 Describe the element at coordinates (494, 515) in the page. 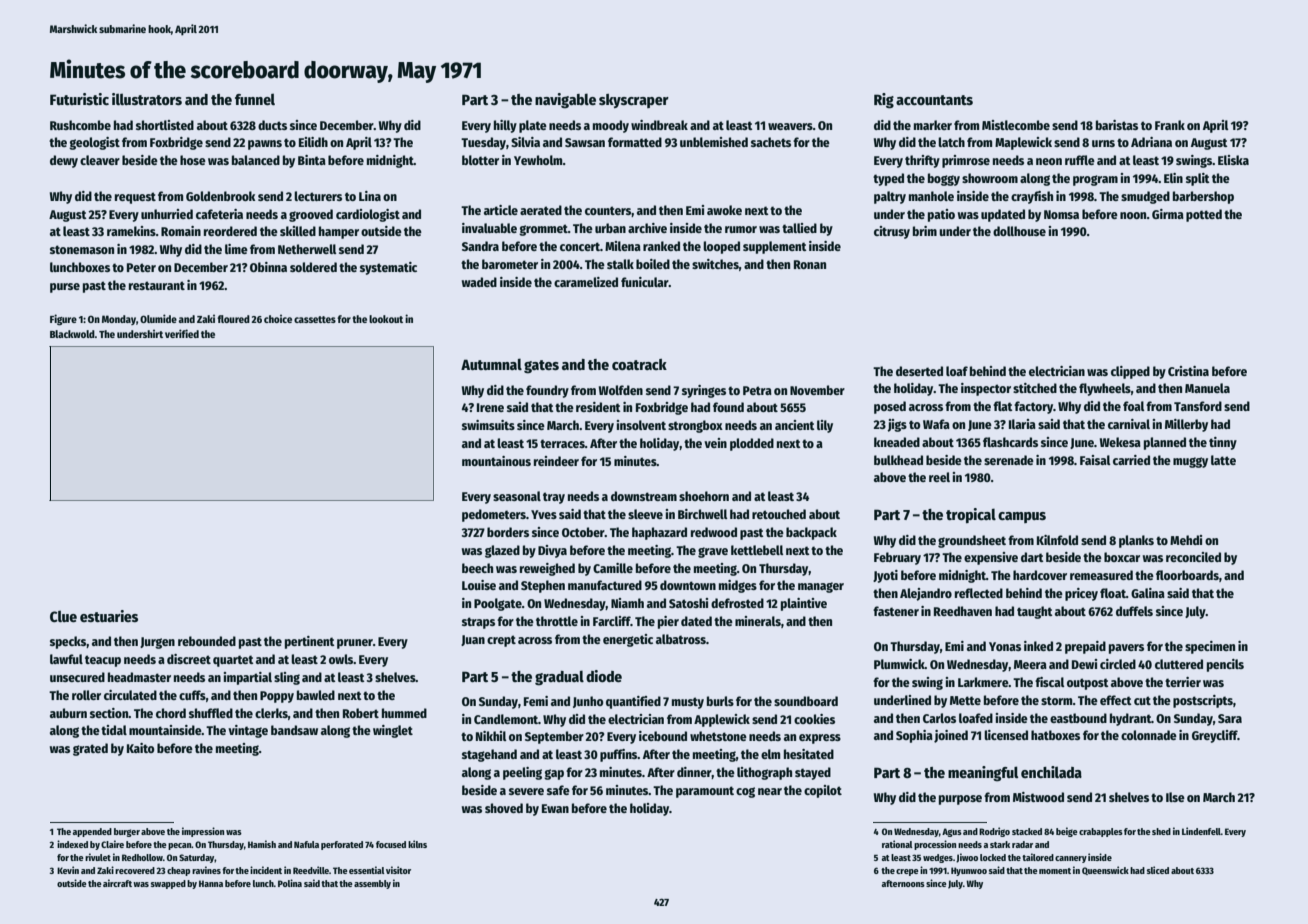

I see `pedometers` at that location.
